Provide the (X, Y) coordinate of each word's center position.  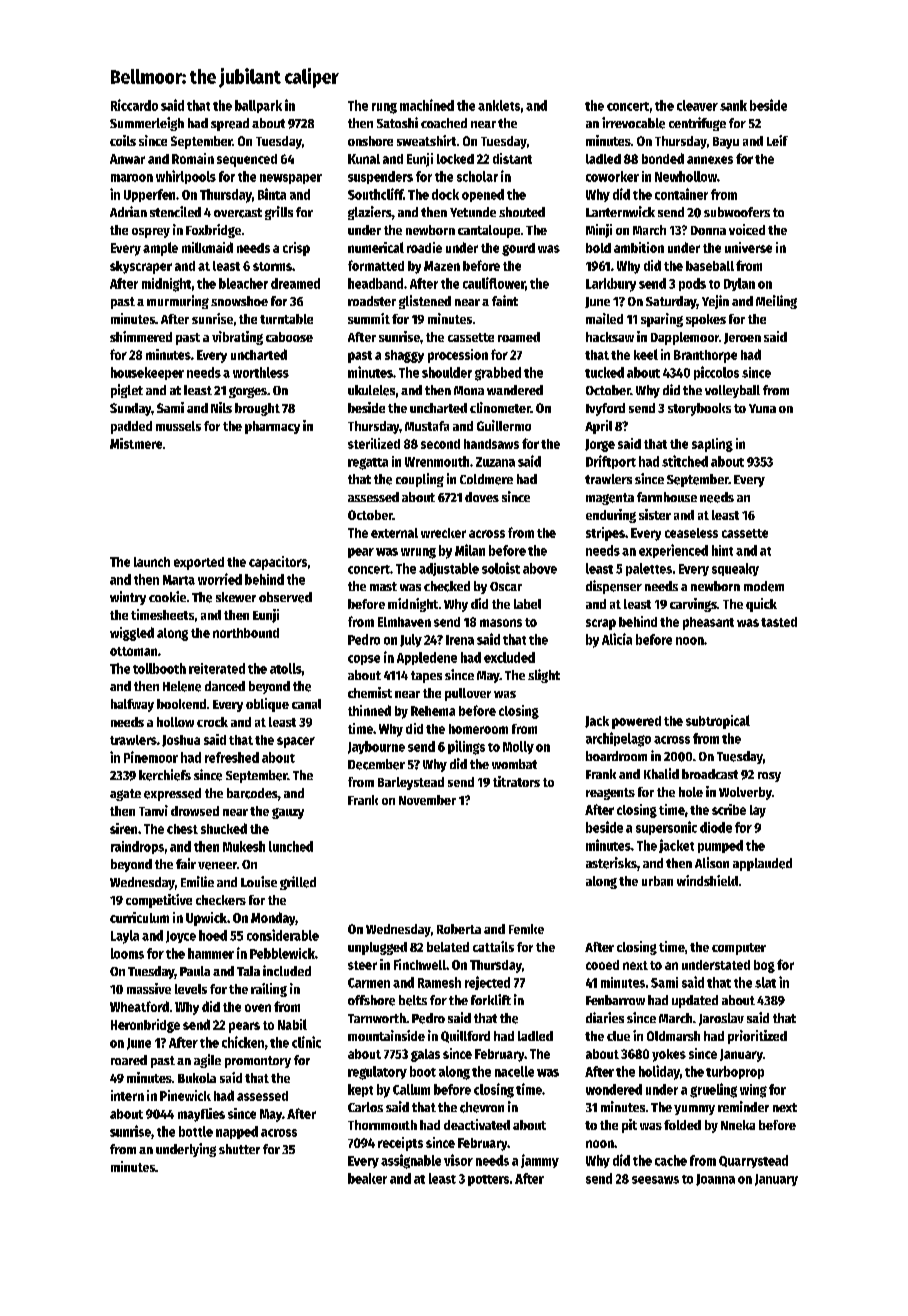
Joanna (715, 1180)
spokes (706, 320)
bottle (196, 1131)
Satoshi (397, 122)
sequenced (247, 160)
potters (488, 1180)
